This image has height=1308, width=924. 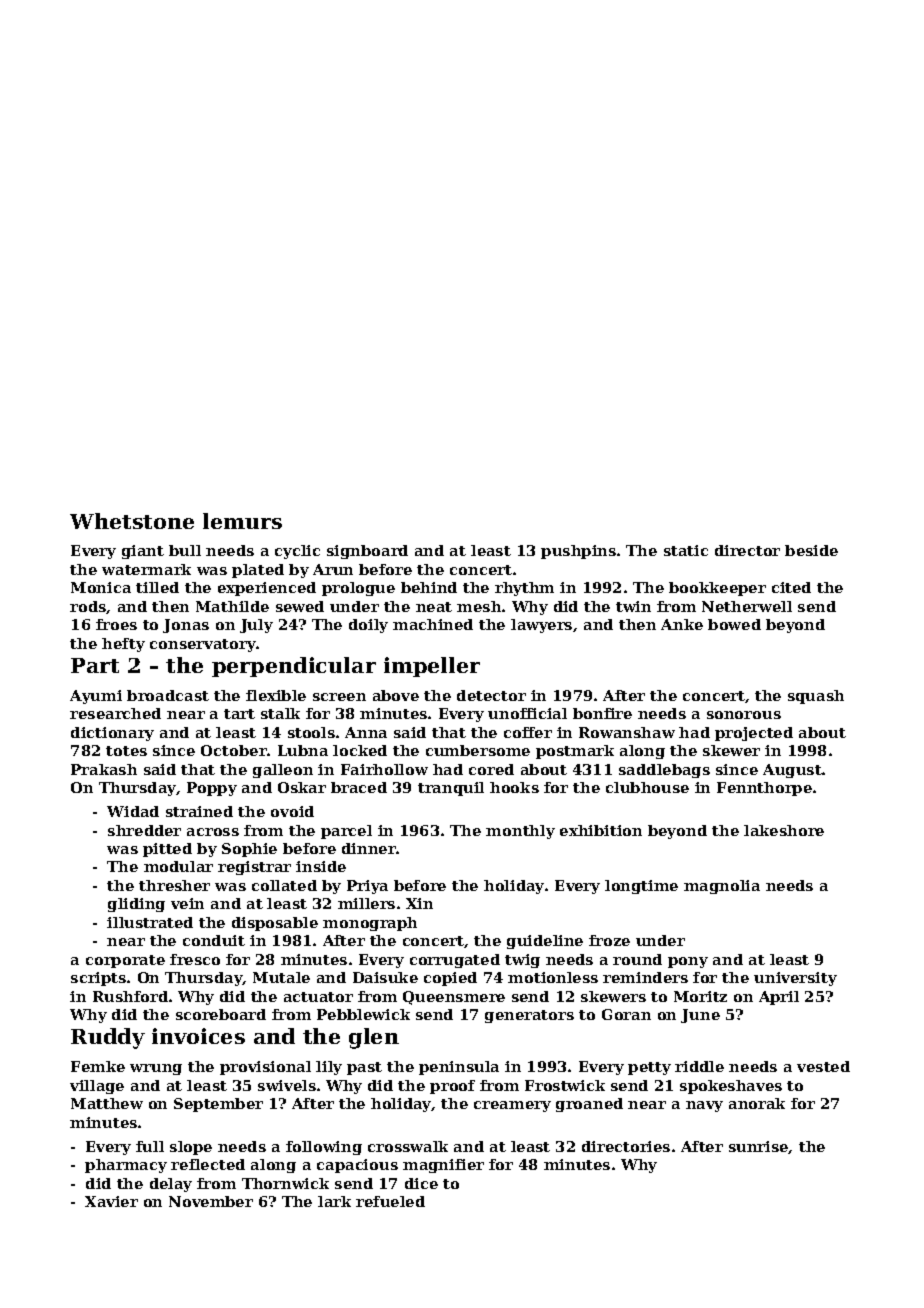 I want to click on sunrise, so click(x=759, y=1147).
